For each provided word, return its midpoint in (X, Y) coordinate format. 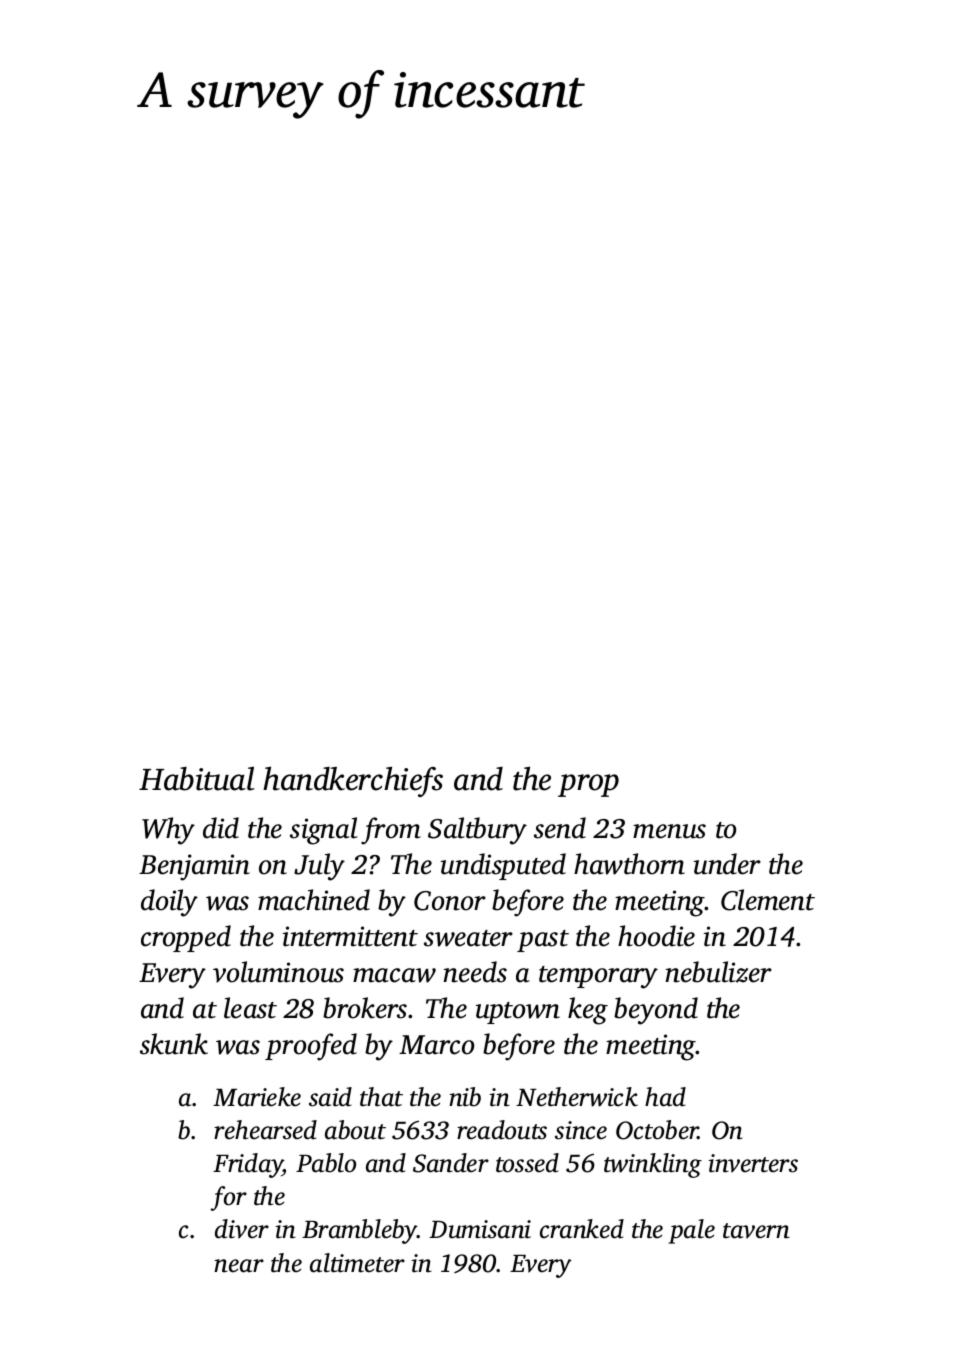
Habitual (197, 779)
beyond (656, 1011)
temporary (598, 977)
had (665, 1097)
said (330, 1097)
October (657, 1130)
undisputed (503, 866)
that (381, 1097)
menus (669, 831)
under (727, 864)
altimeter (357, 1263)
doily (169, 903)
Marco (436, 1045)
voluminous (278, 972)
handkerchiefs (353, 782)
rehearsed (265, 1130)
